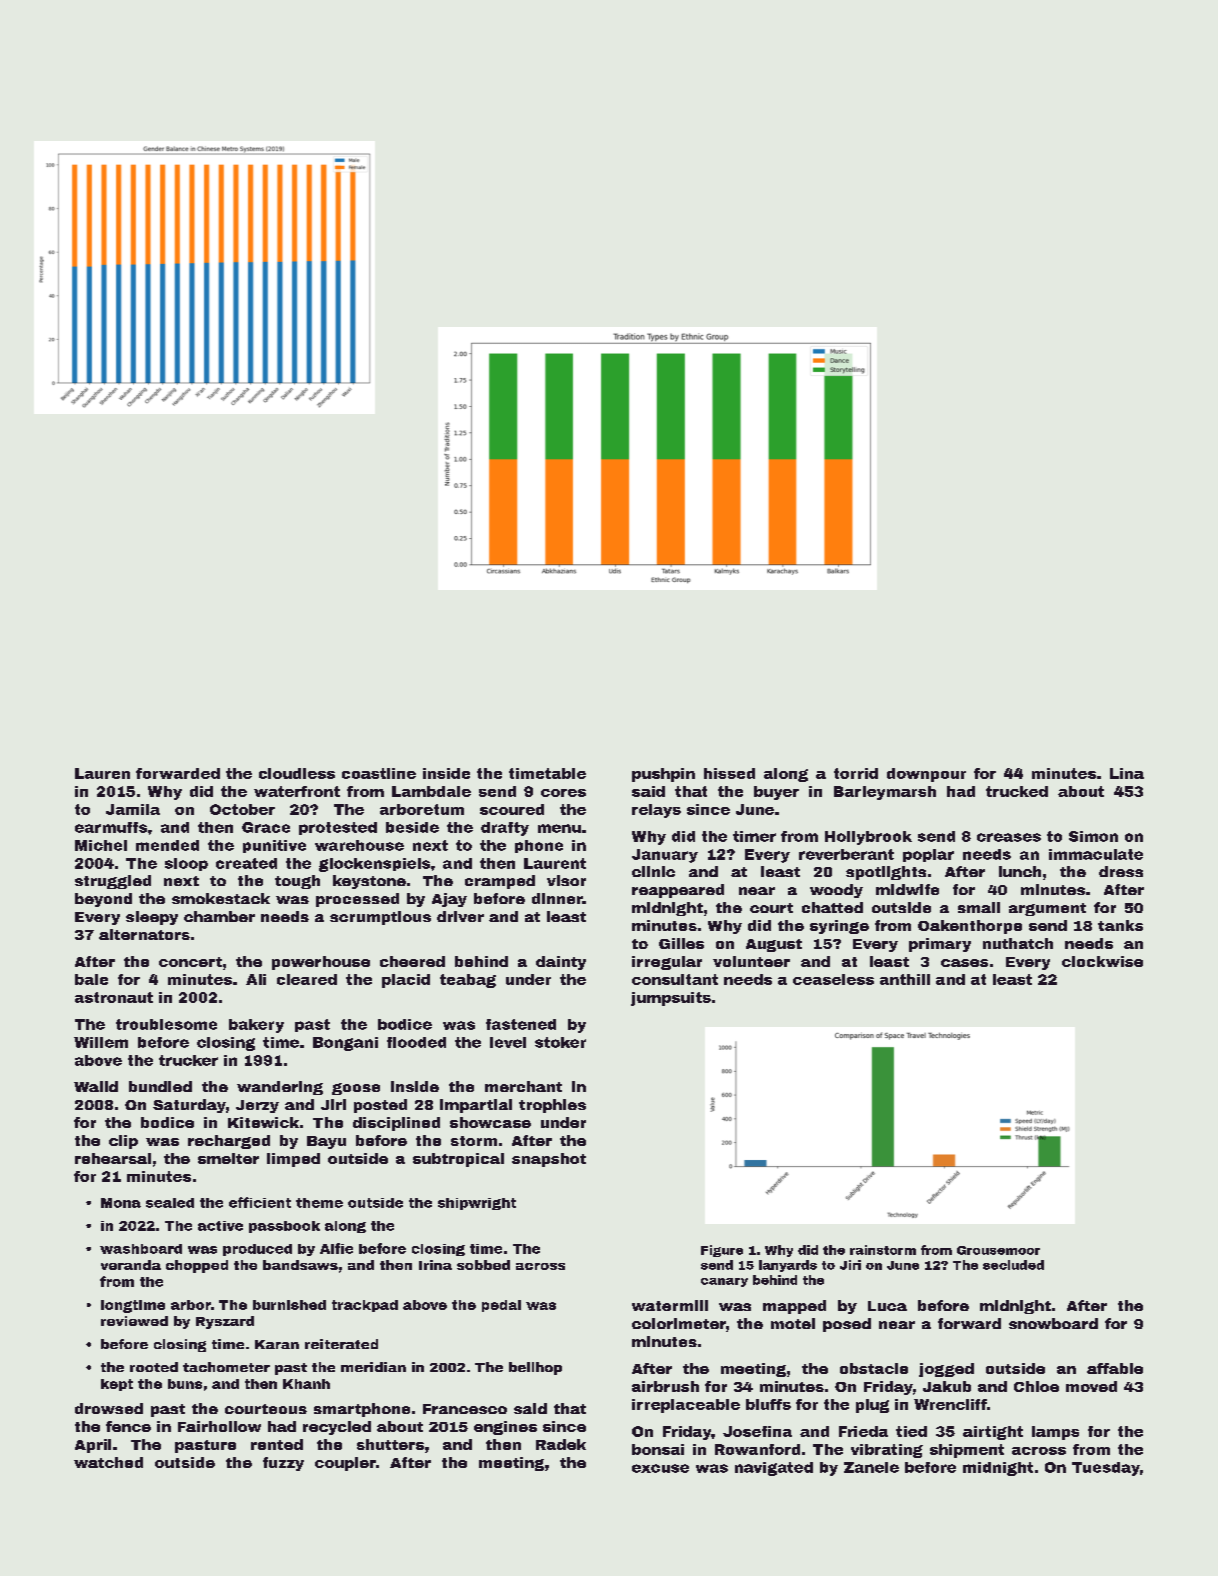 Image resolution: width=1218 pixels, height=1576 pixels. What do you see at coordinates (289, 1305) in the image?
I see `burnished` at bounding box center [289, 1305].
